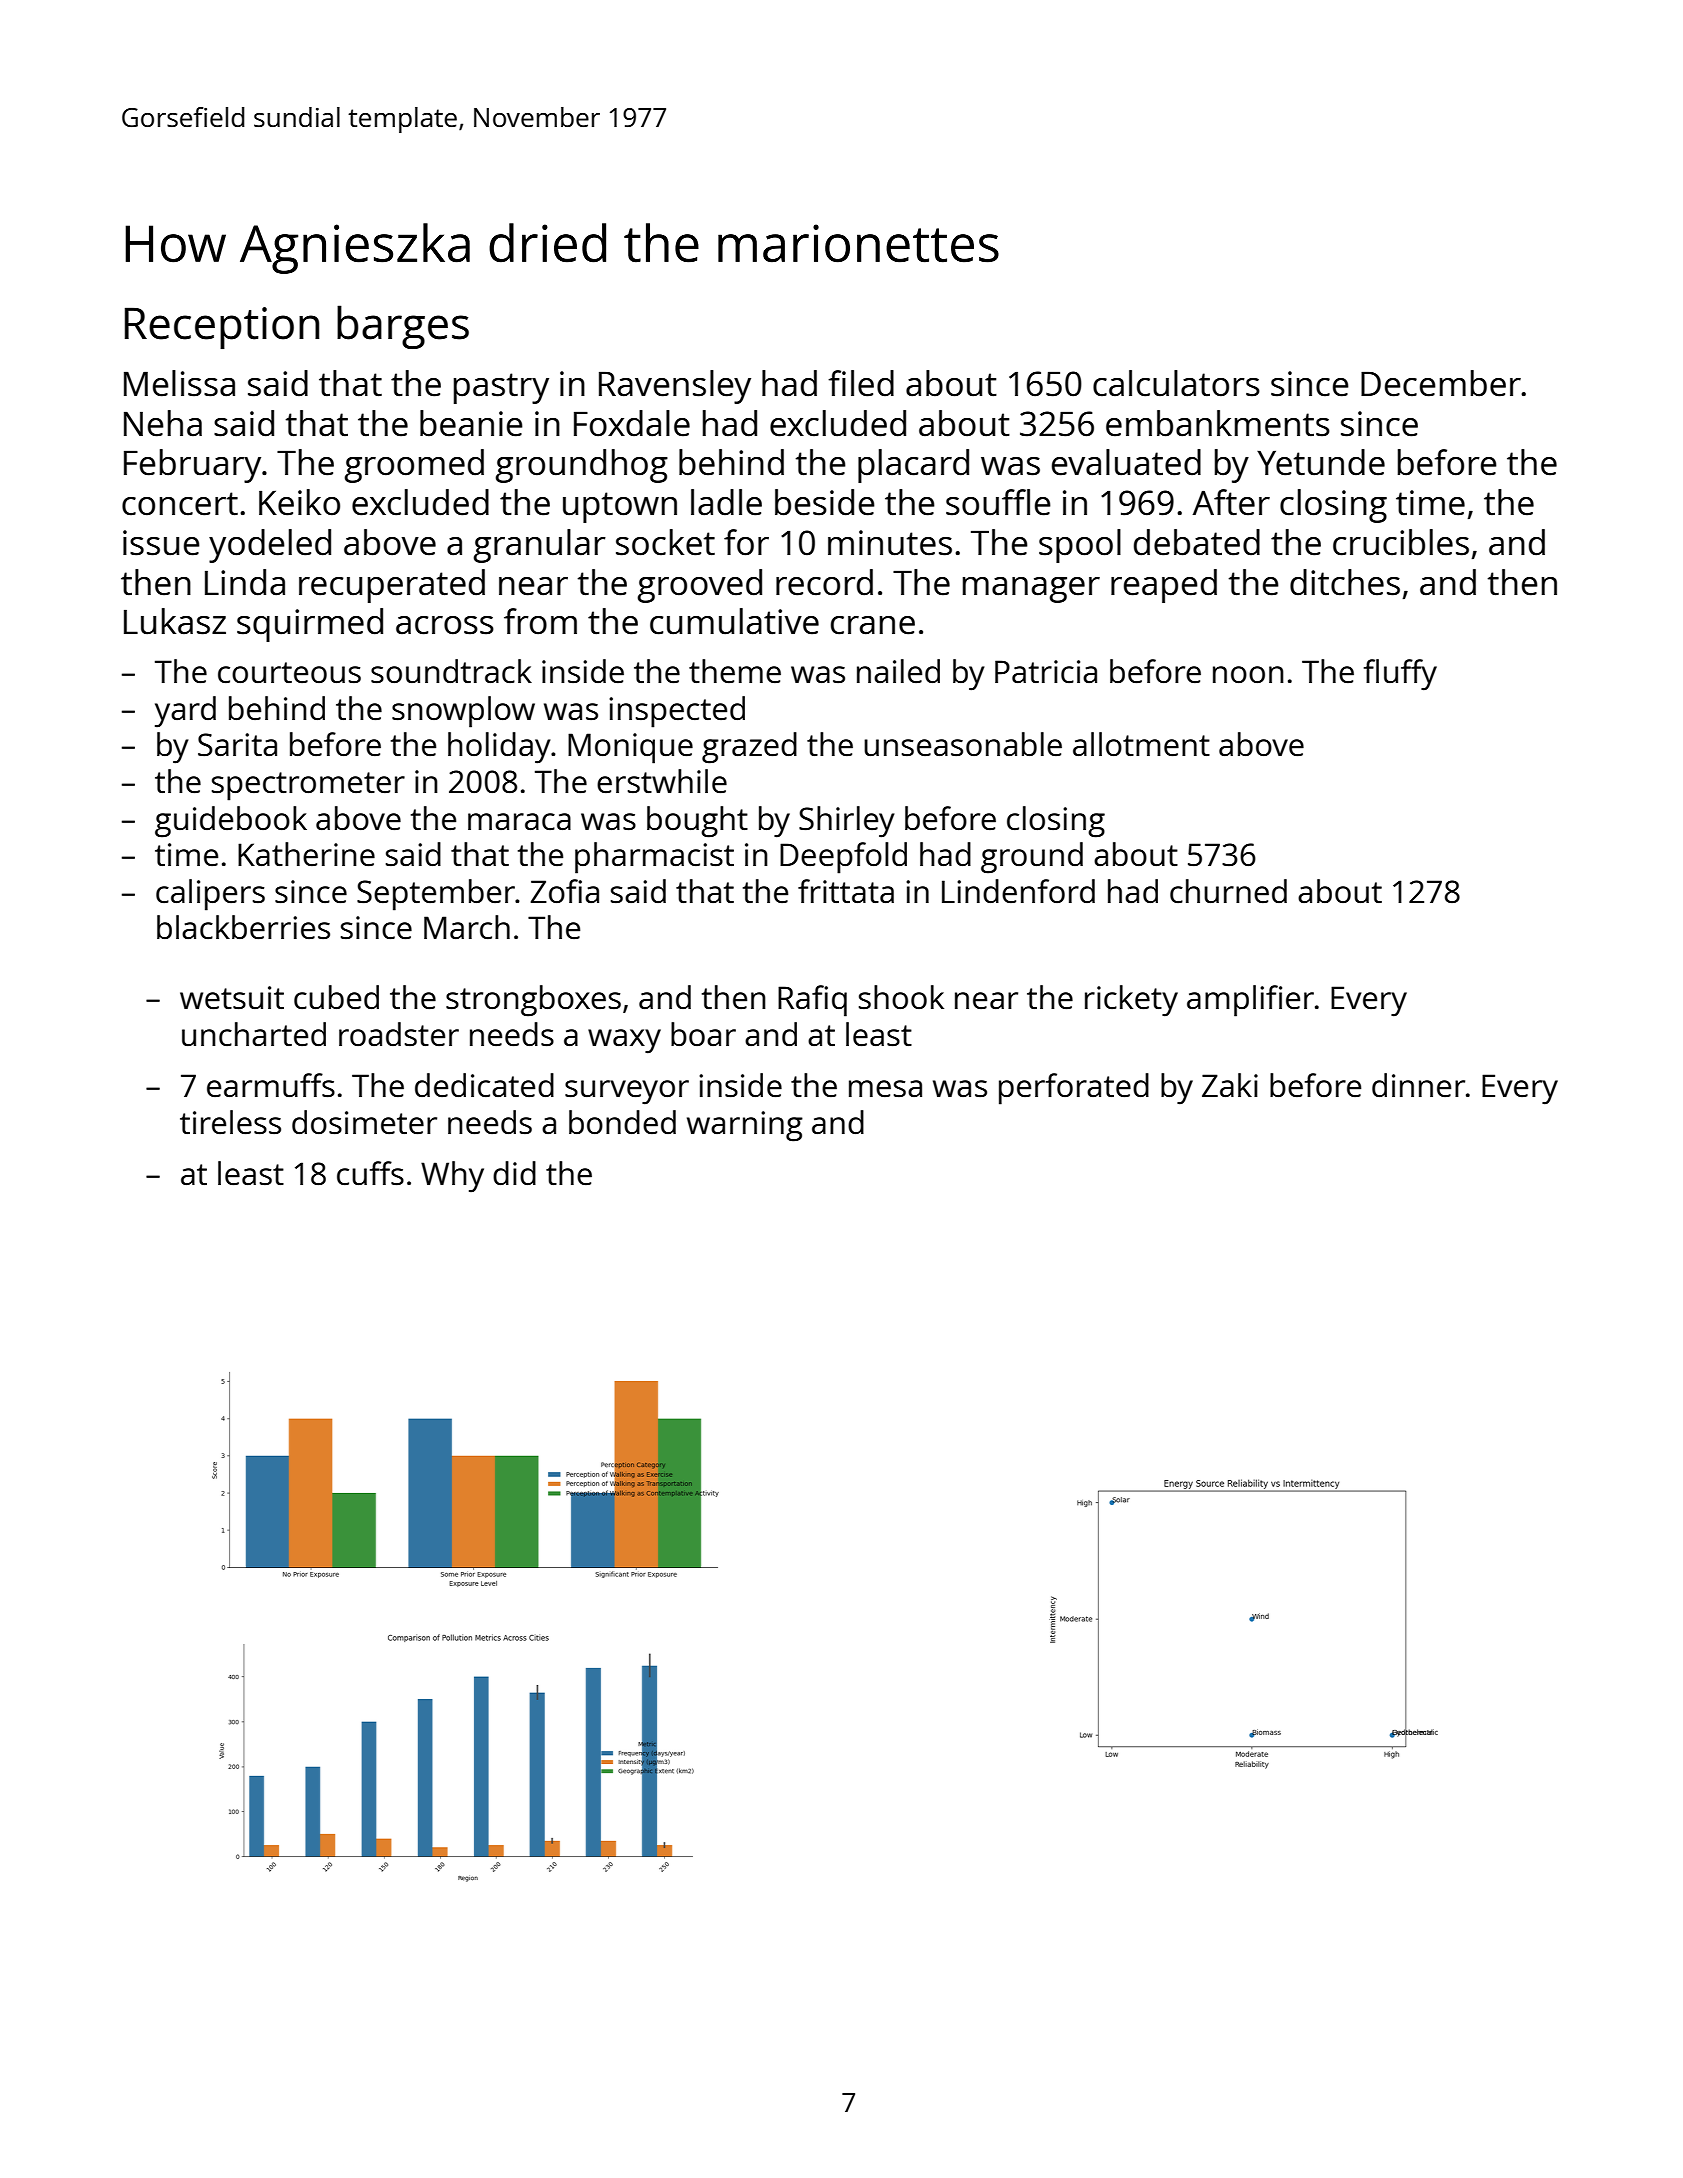  Describe the element at coordinates (1401, 542) in the screenshot. I see `crucibles` at that location.
